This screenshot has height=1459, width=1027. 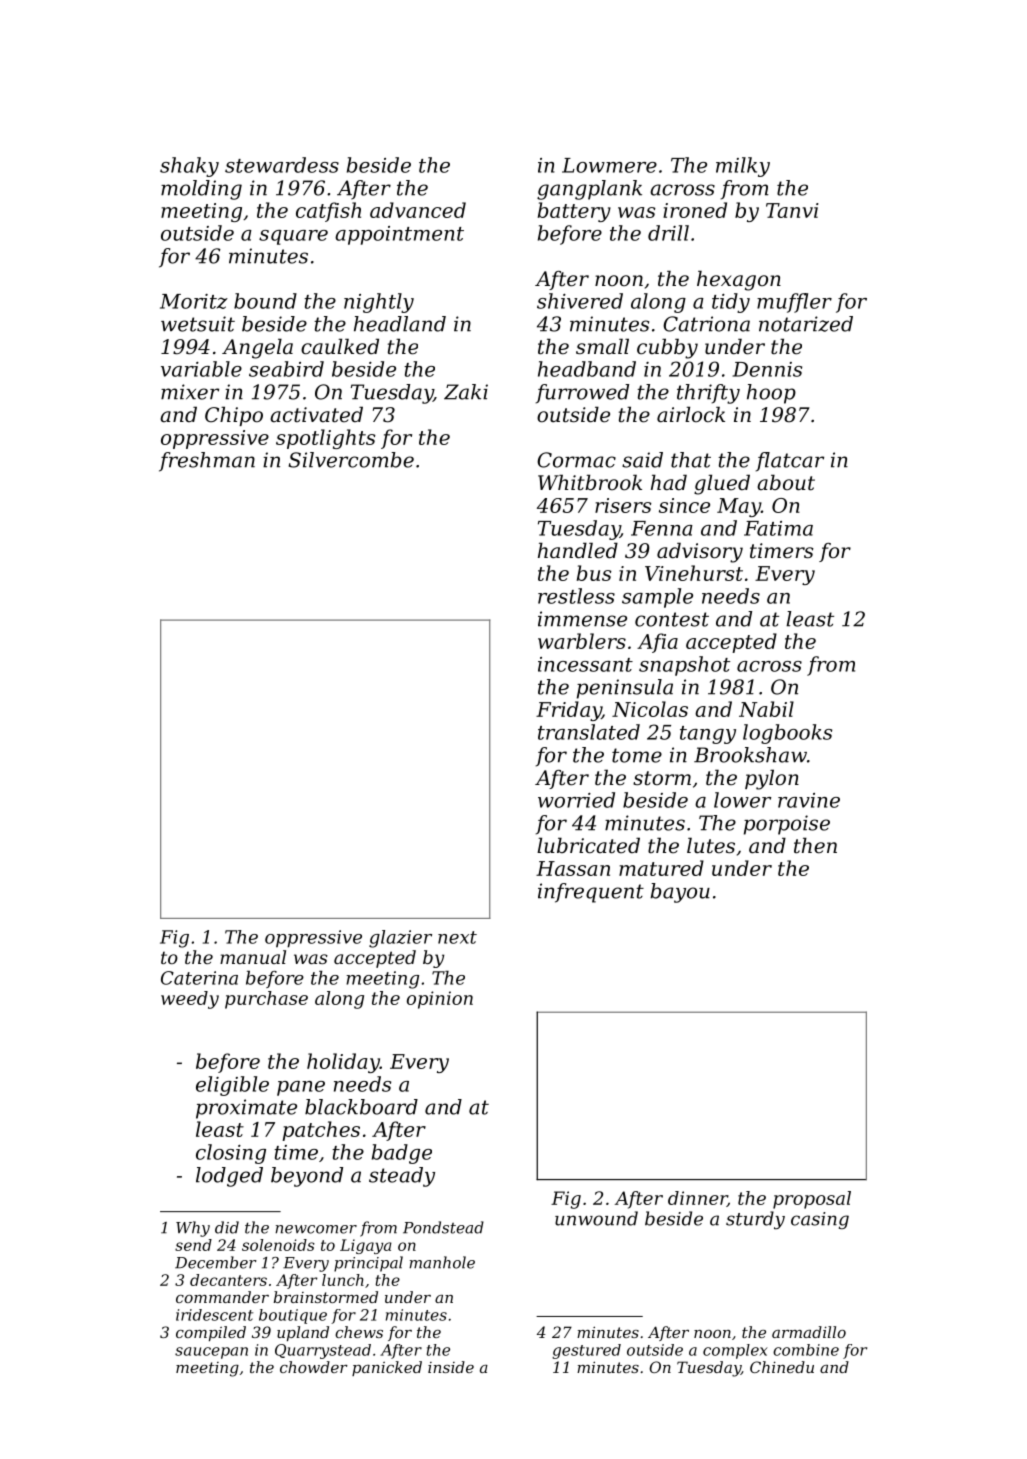 I want to click on Hassan, so click(x=573, y=868).
